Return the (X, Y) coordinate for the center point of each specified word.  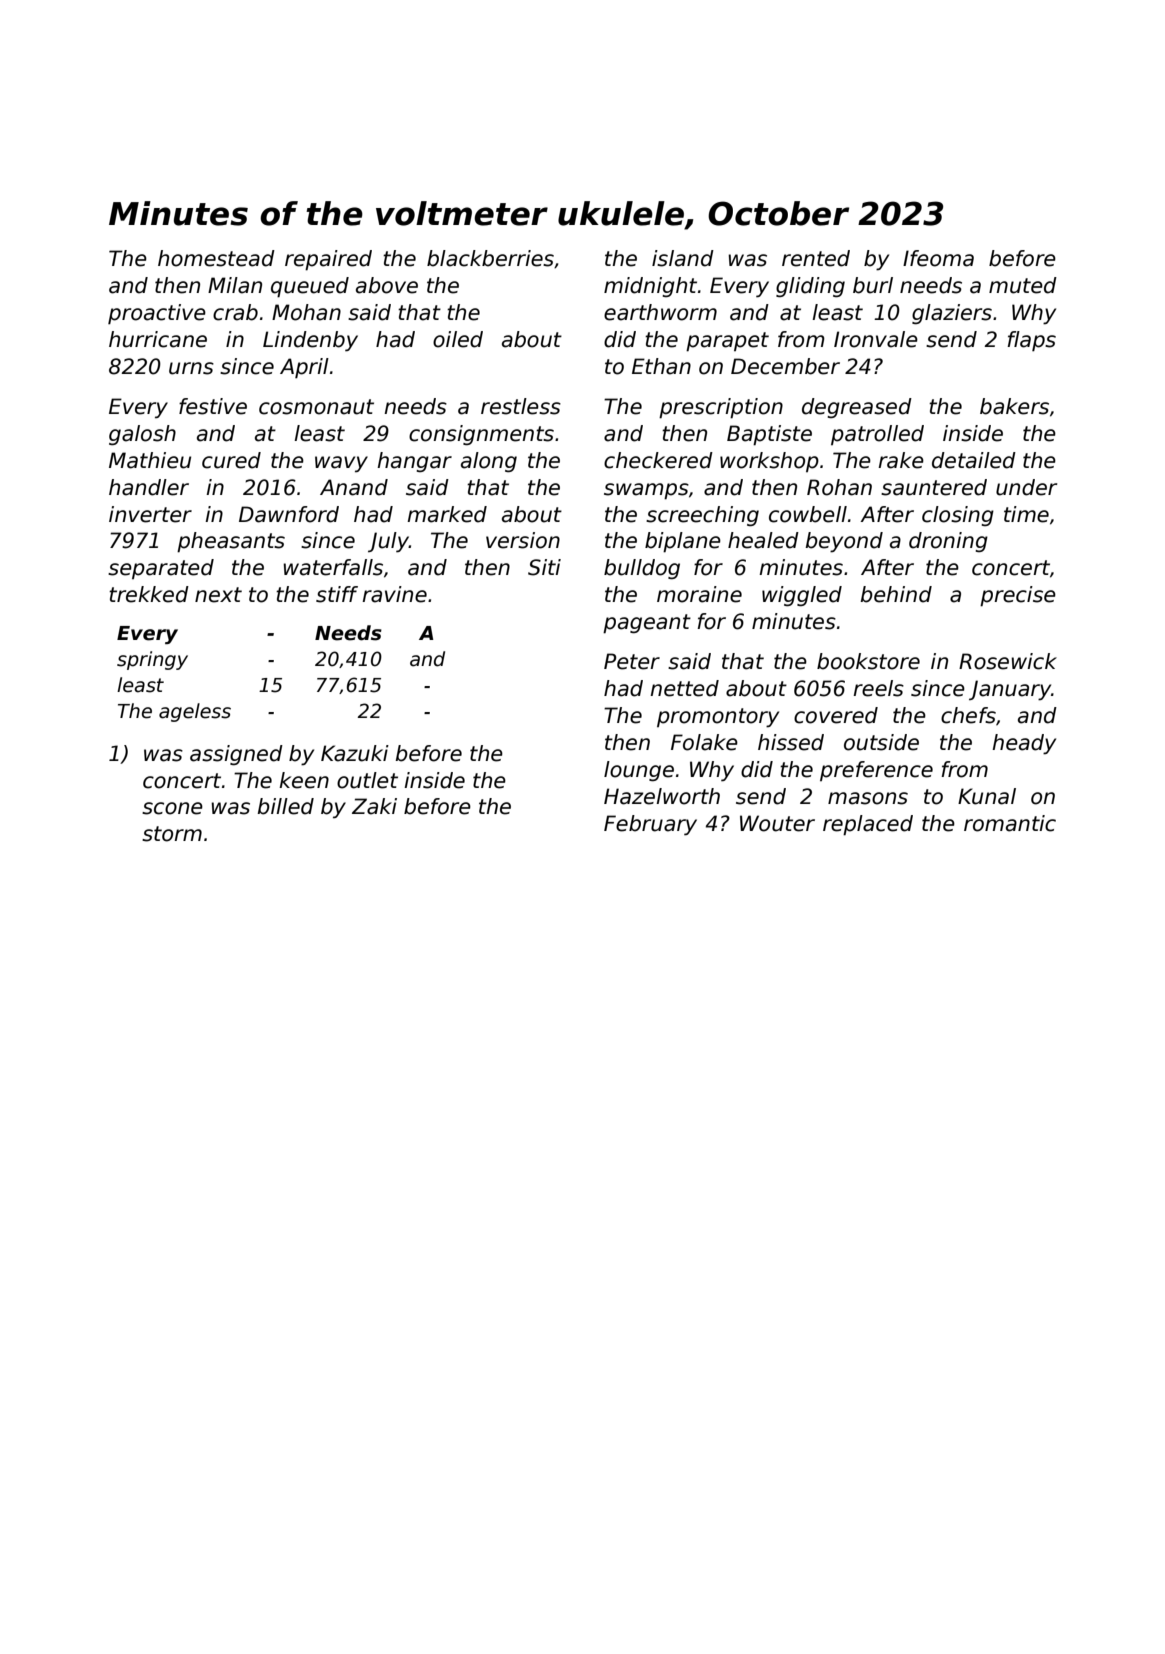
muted (1023, 285)
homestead (216, 258)
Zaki (374, 806)
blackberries (490, 258)
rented (816, 258)
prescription (721, 408)
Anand (354, 487)
